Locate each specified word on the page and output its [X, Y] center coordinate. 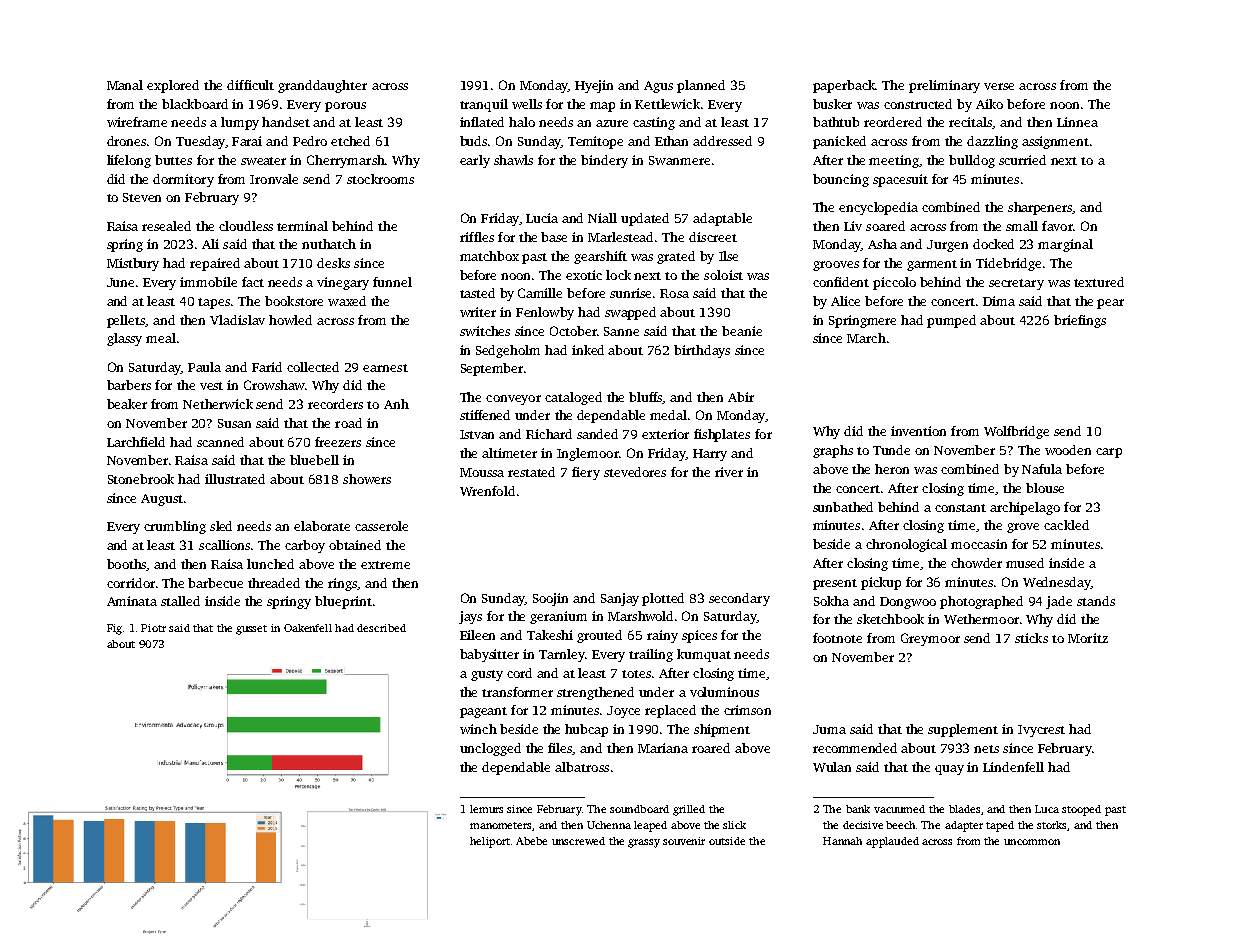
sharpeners [1040, 208]
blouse [1045, 488]
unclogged [490, 749]
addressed [722, 141]
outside [727, 841]
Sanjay [620, 599]
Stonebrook [141, 479]
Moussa [482, 472]
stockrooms [380, 179]
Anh [396, 404]
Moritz [1088, 638]
